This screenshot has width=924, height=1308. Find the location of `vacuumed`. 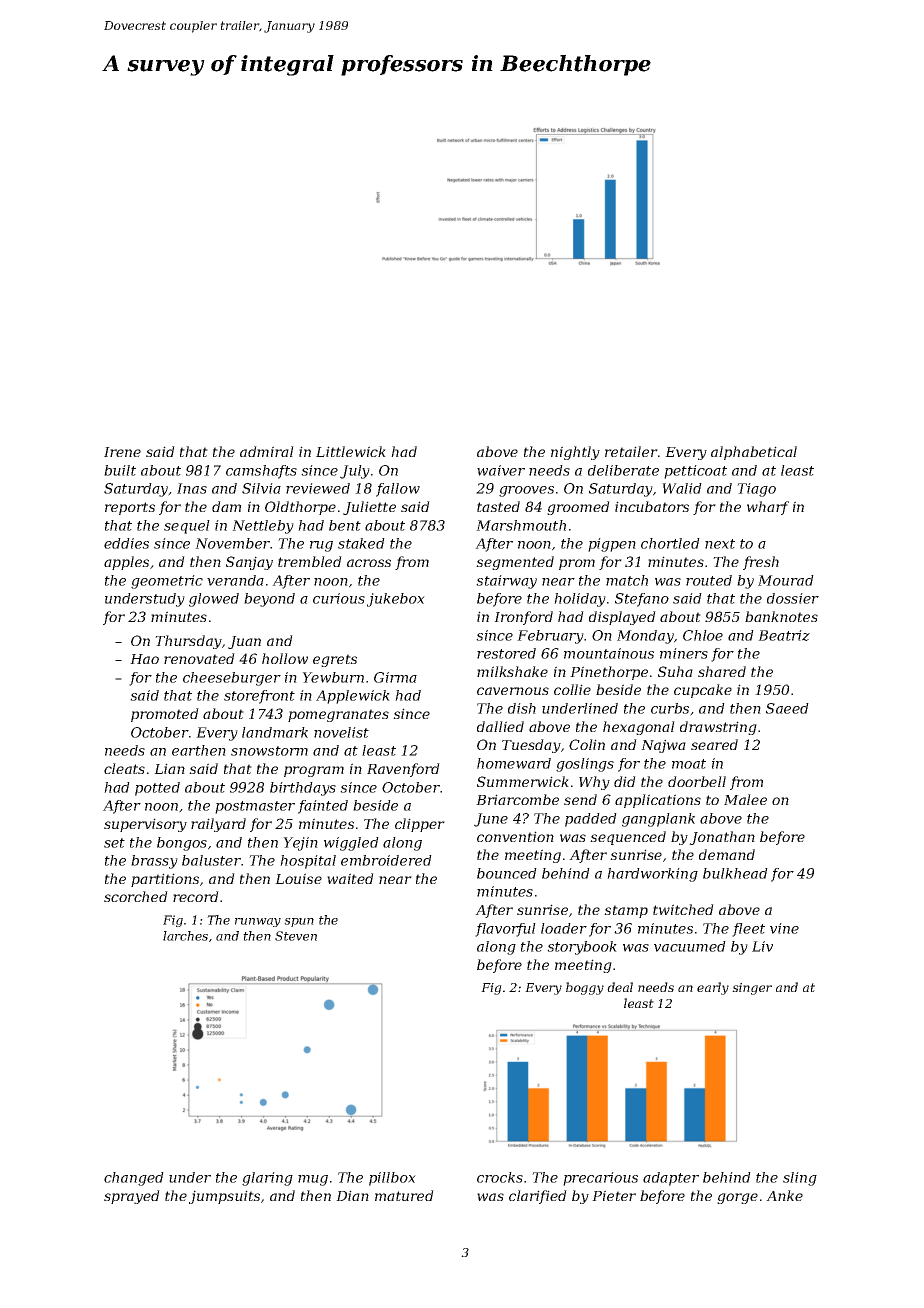

vacuumed is located at coordinates (690, 946).
